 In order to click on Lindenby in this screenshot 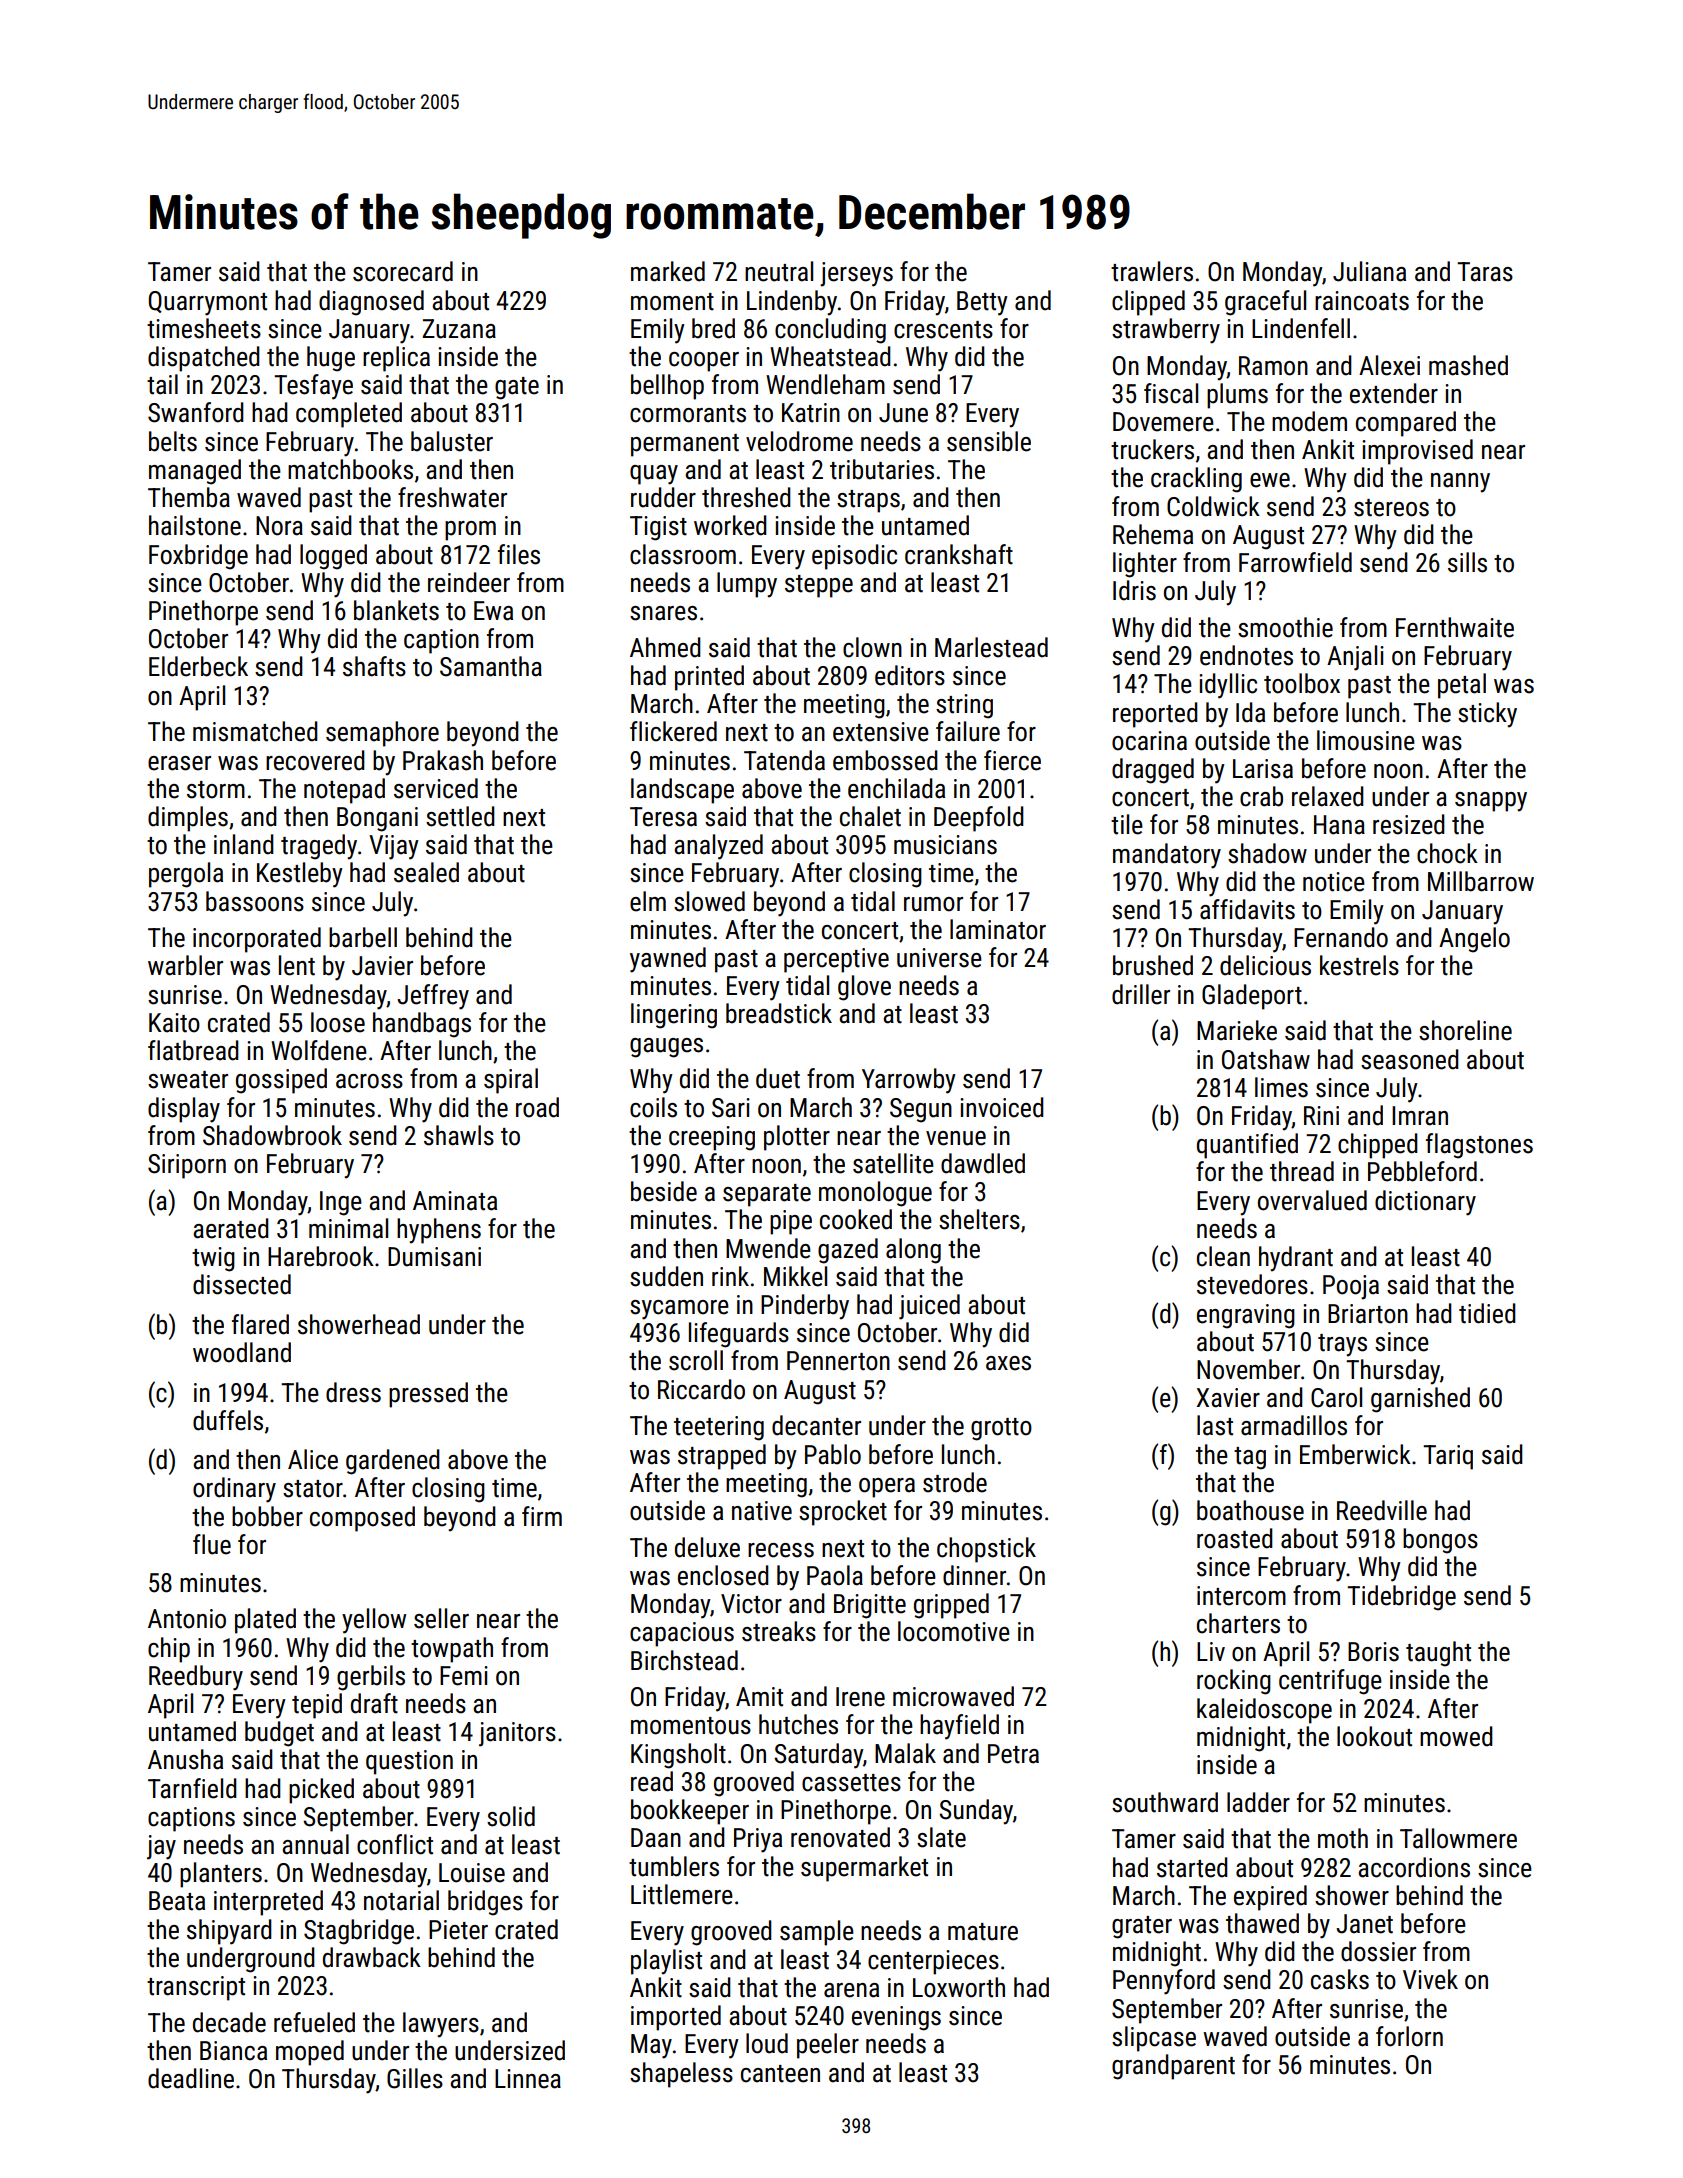, I will do `click(792, 303)`.
